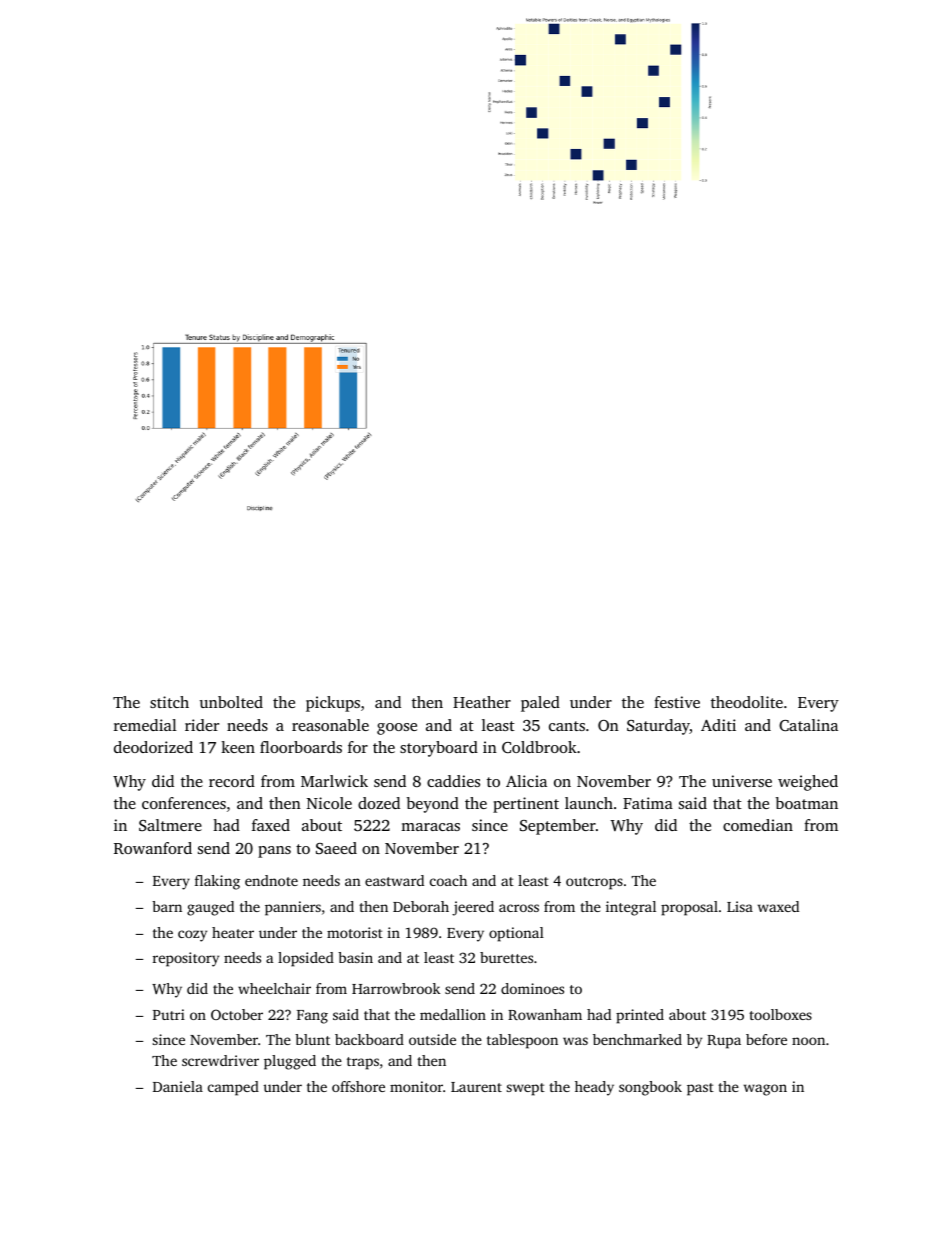 This screenshot has height=1233, width=952. Describe the element at coordinates (274, 852) in the screenshot. I see `pans` at that location.
